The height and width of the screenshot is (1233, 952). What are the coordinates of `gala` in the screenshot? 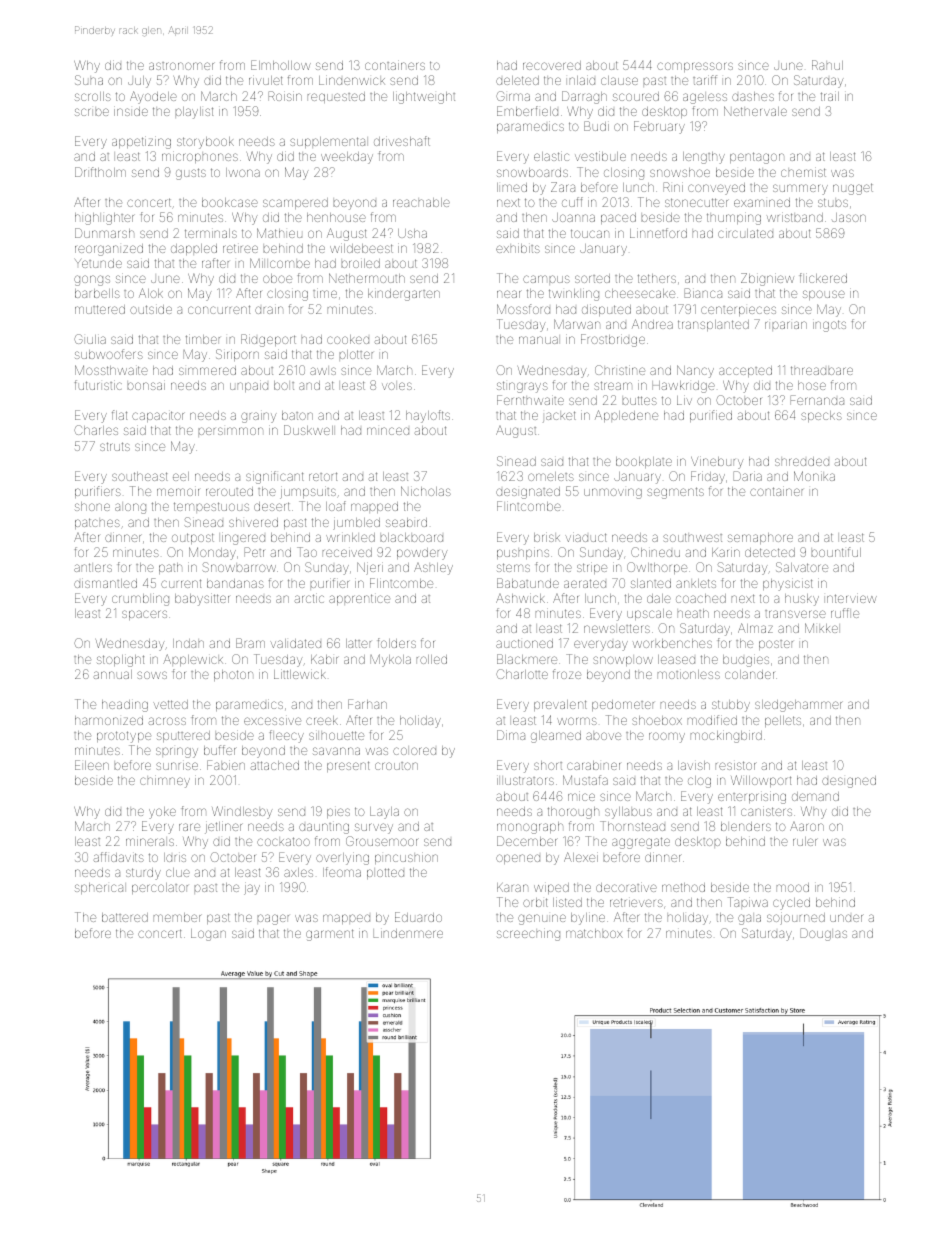 It's located at (749, 919).
